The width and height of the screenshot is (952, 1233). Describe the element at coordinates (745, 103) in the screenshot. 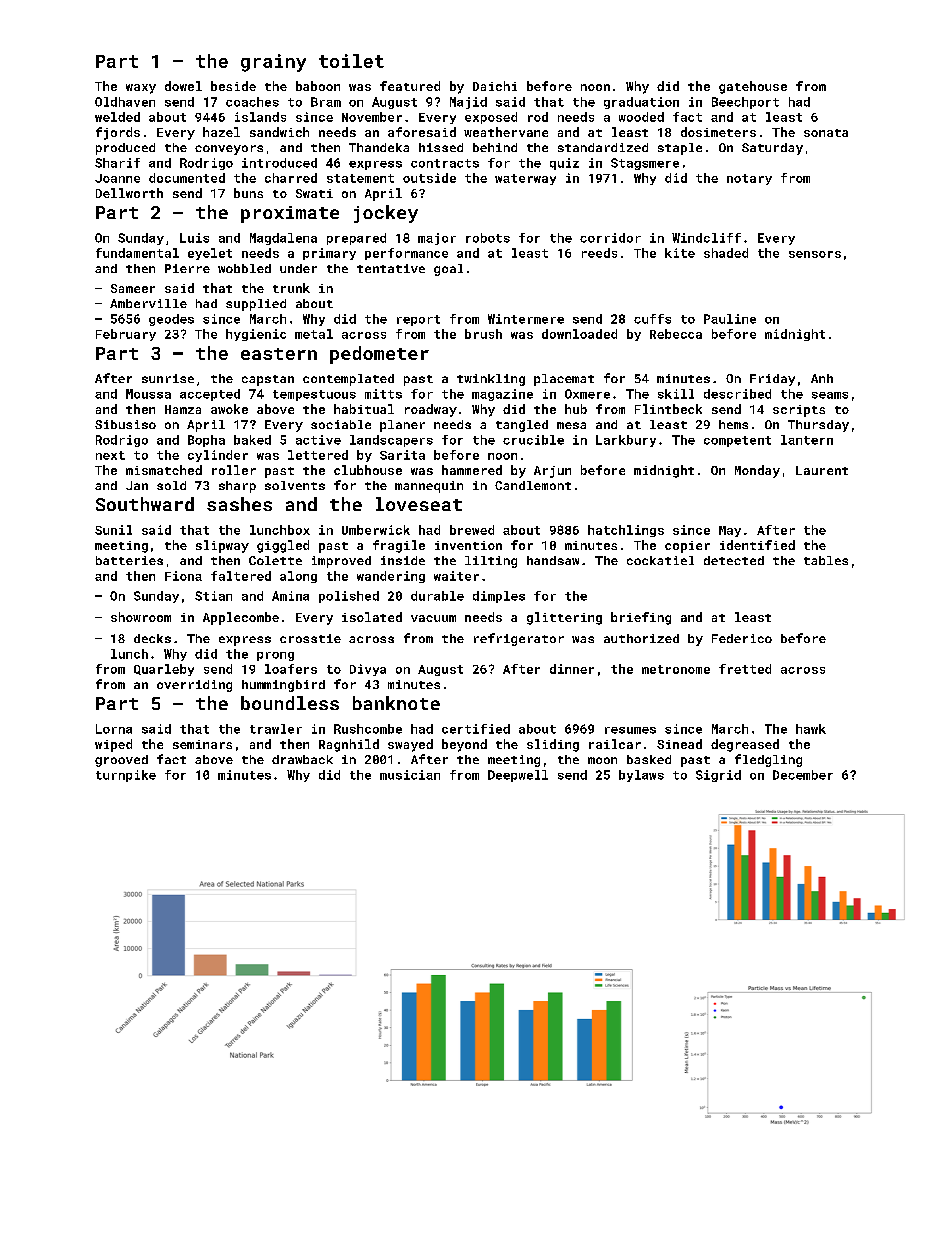

I see `Beechport` at that location.
